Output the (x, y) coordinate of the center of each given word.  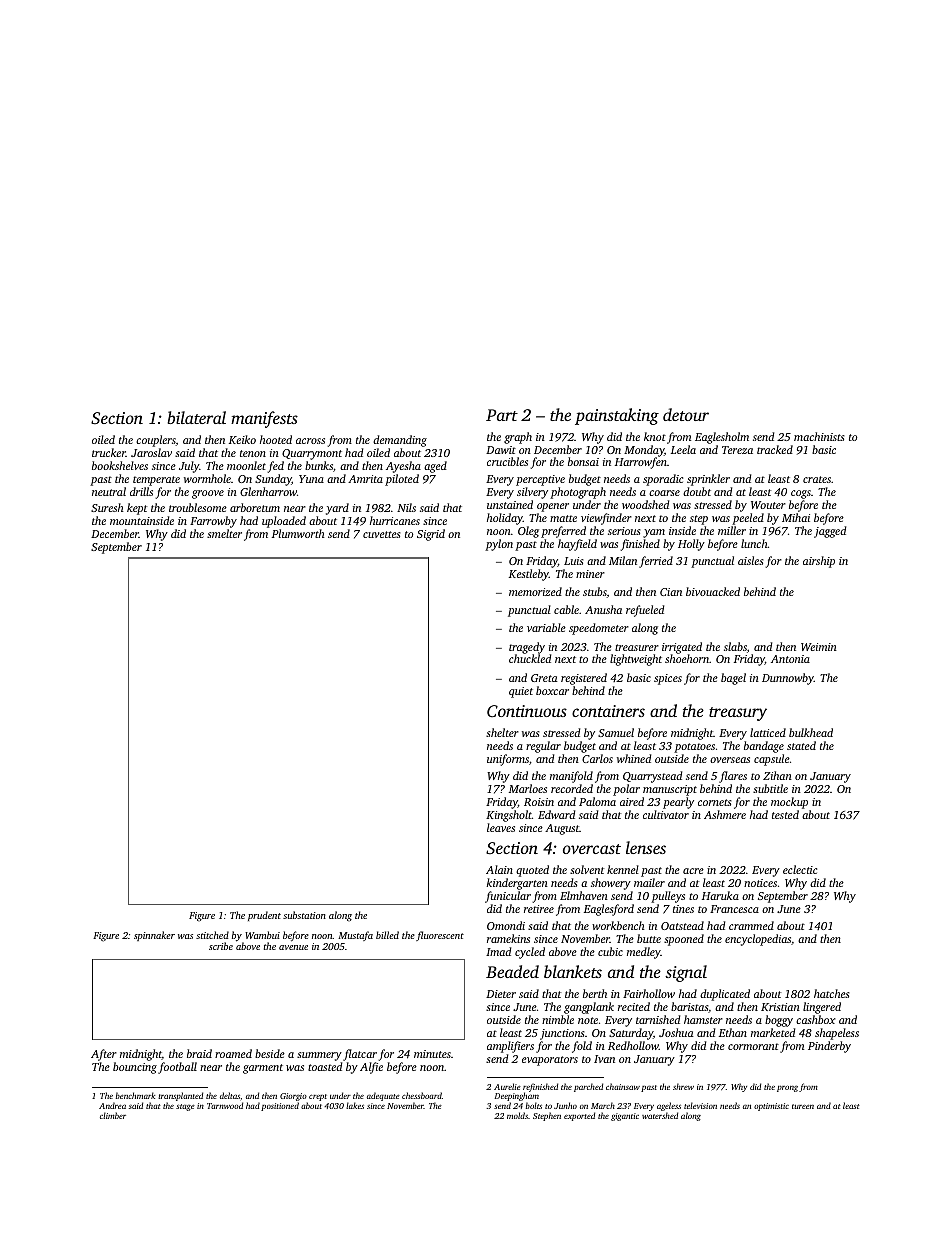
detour (686, 414)
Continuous (527, 711)
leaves (501, 827)
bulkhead (811, 732)
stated (801, 745)
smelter (224, 533)
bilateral (196, 417)
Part (502, 415)
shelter (502, 732)
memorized (535, 591)
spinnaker (154, 936)
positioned (280, 1107)
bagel (733, 679)
